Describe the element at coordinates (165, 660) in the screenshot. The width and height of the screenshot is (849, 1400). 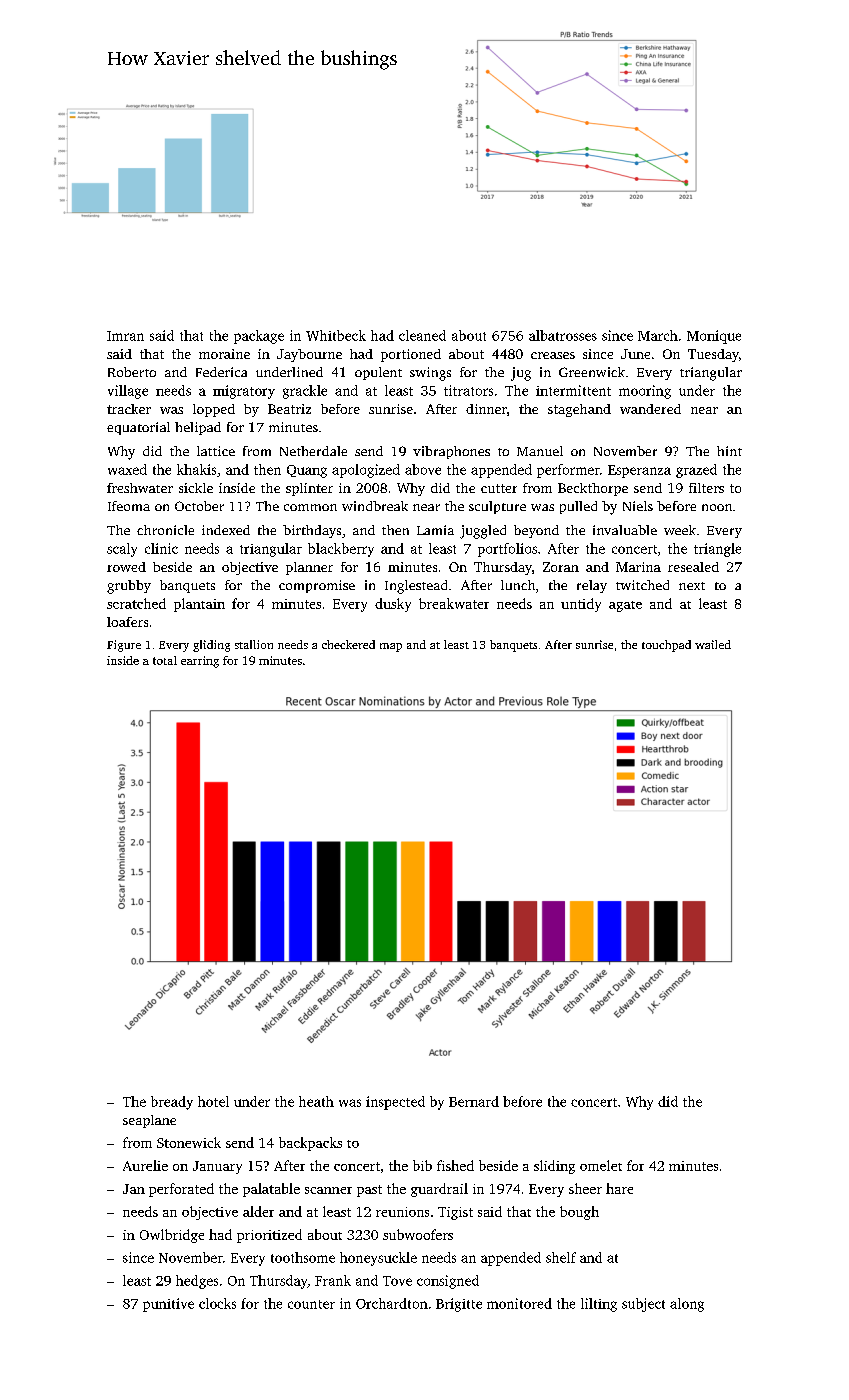
I see `total` at that location.
